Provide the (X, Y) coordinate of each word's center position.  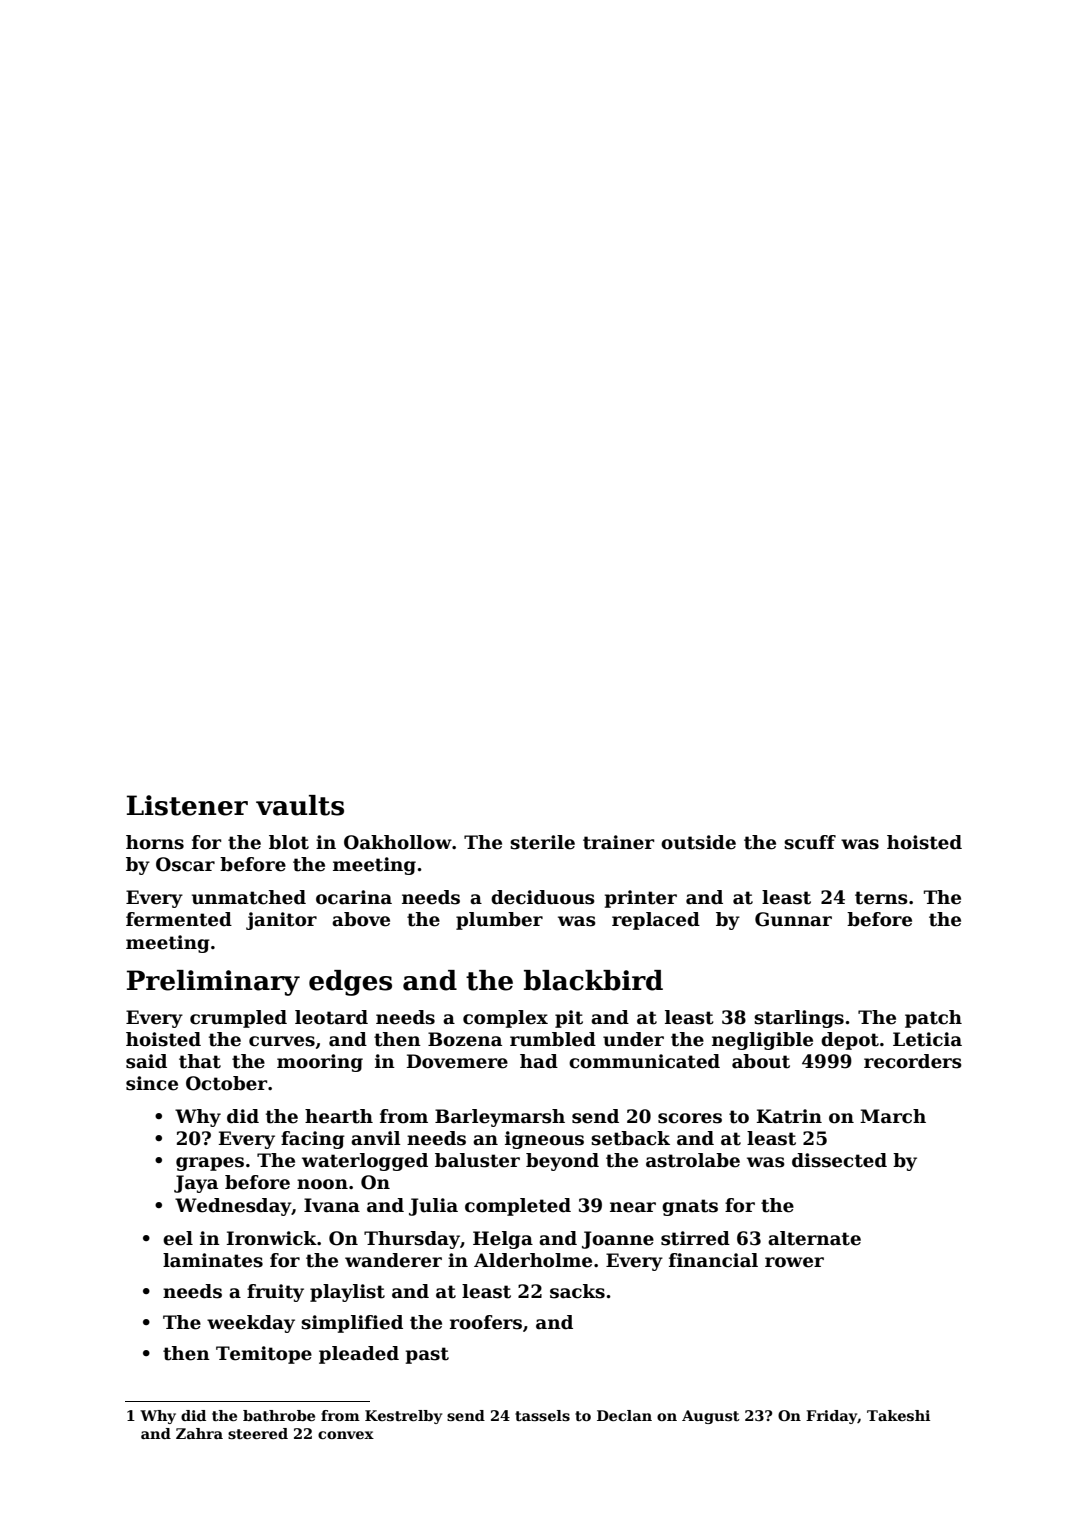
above (361, 919)
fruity (275, 1293)
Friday (832, 1417)
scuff (810, 842)
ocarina (354, 897)
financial (713, 1260)
